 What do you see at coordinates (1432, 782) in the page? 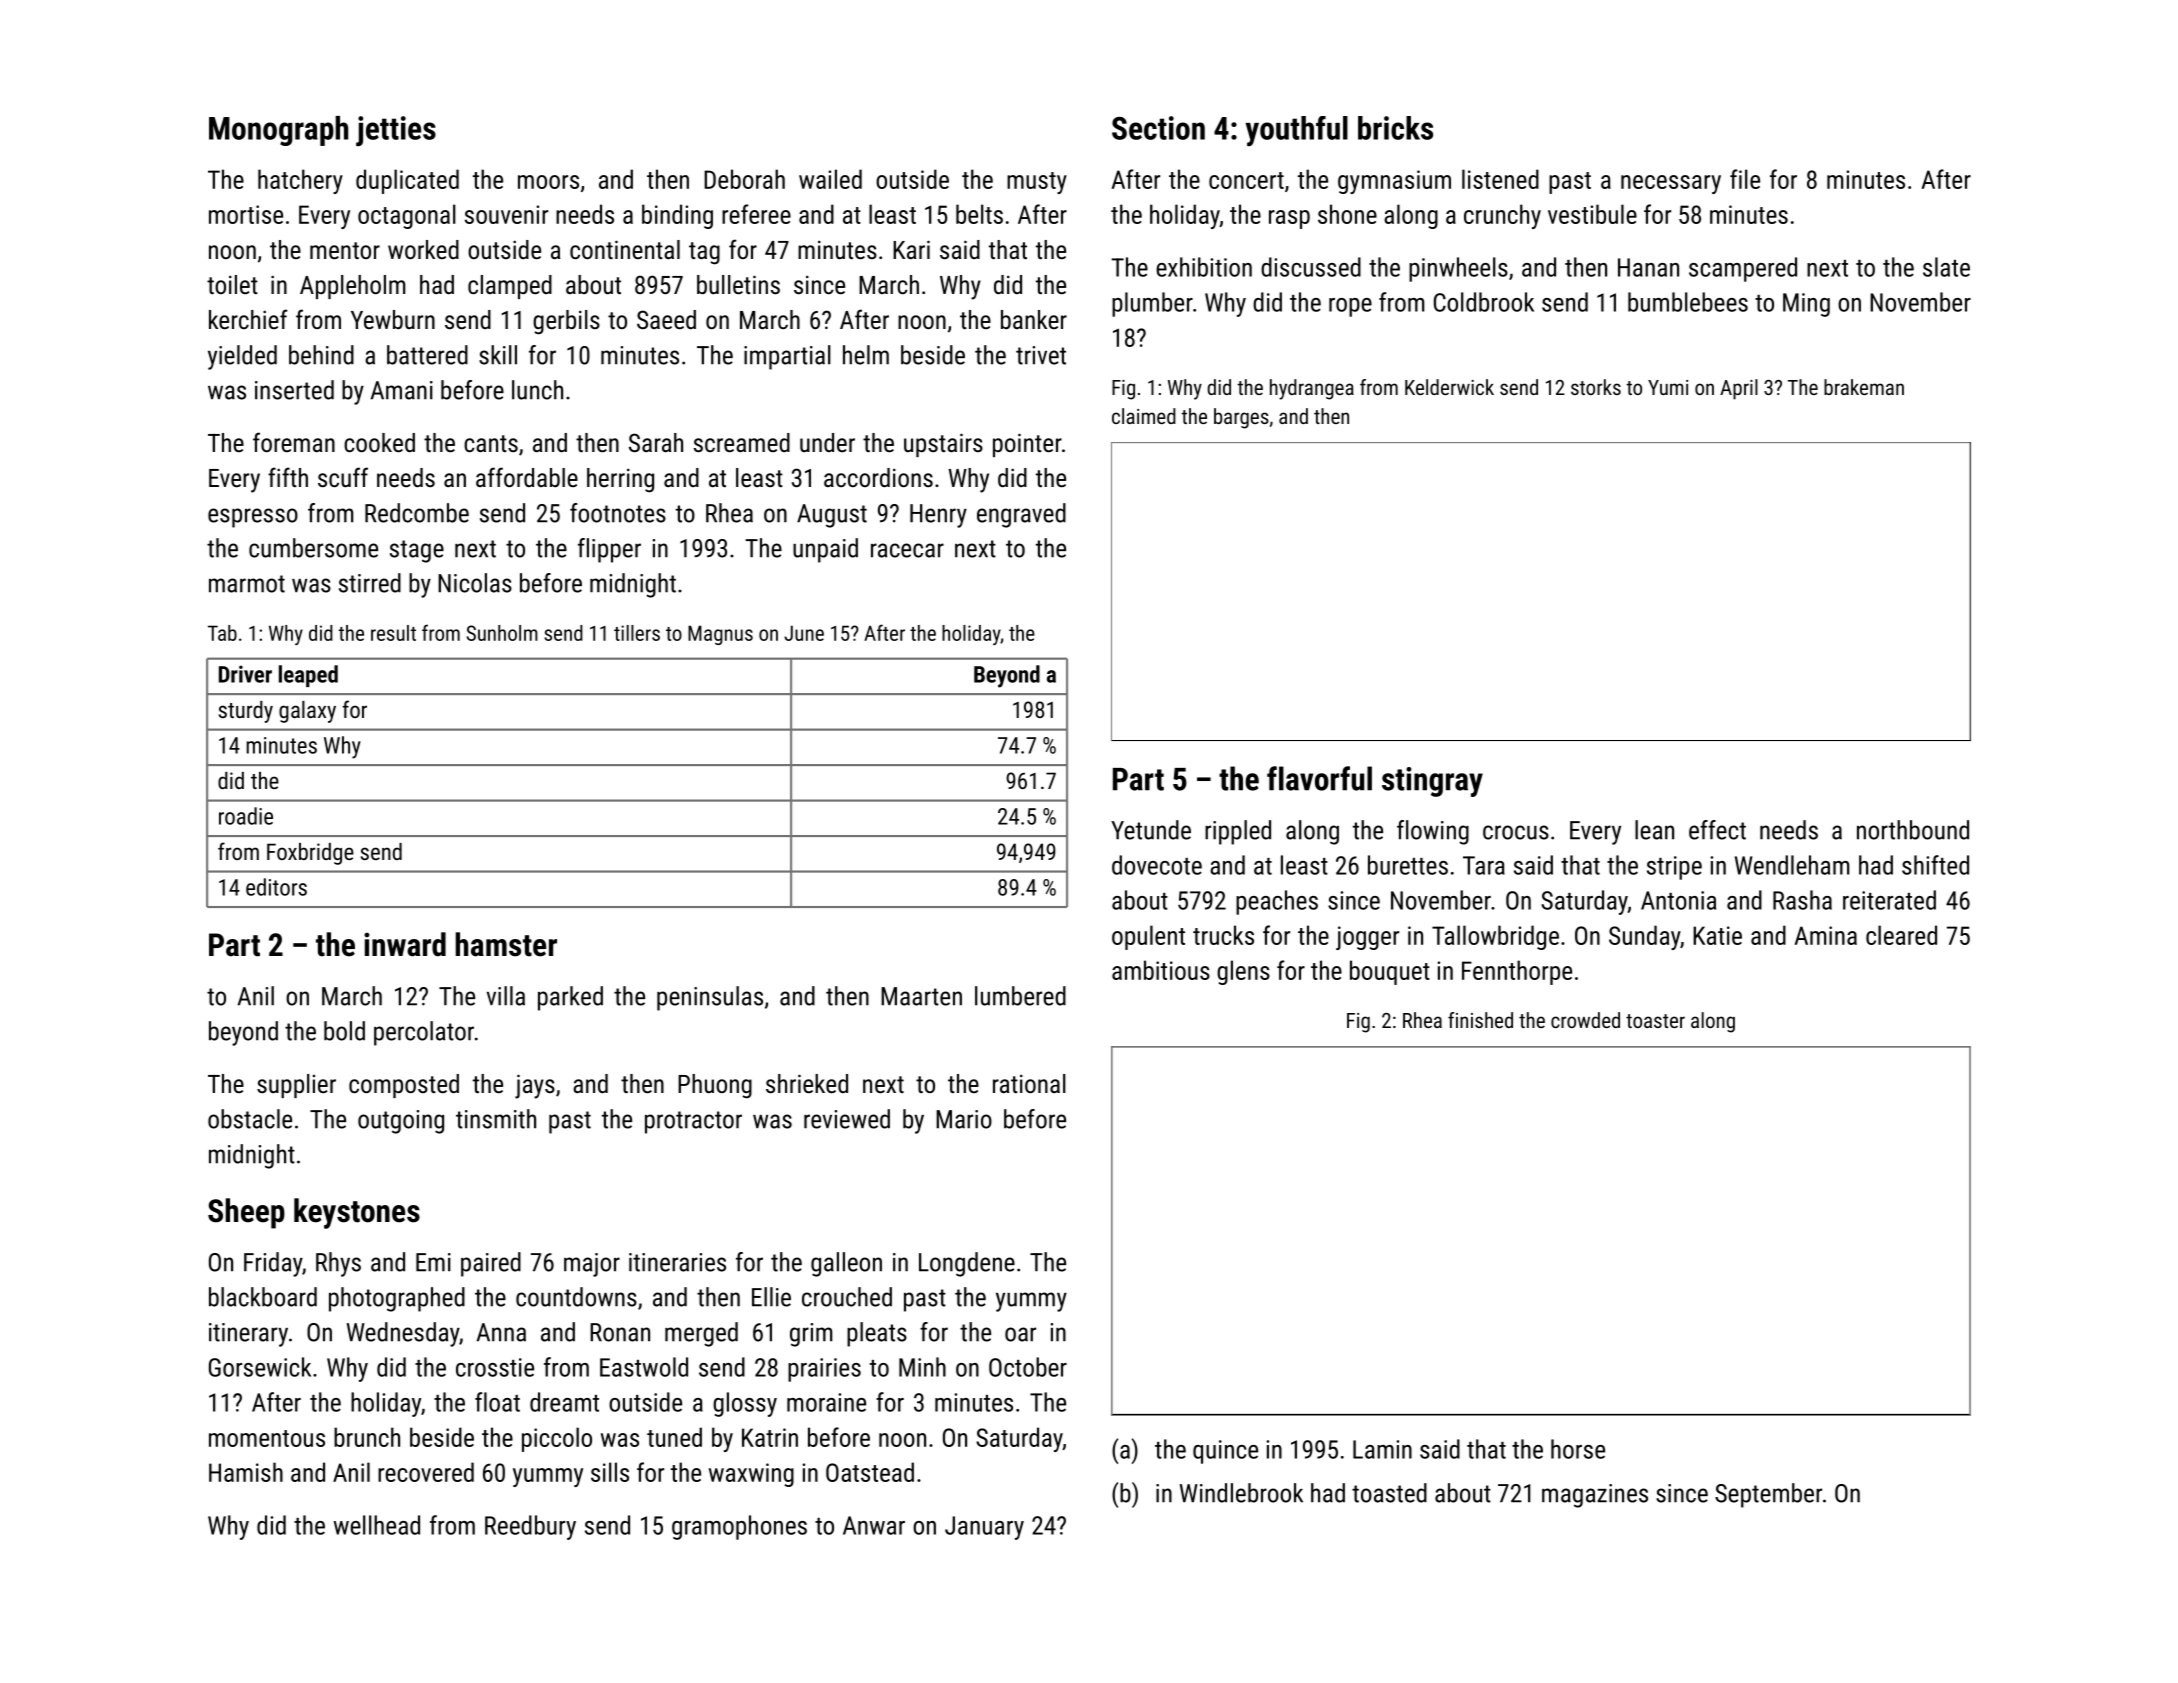
I see `stingray` at bounding box center [1432, 782].
